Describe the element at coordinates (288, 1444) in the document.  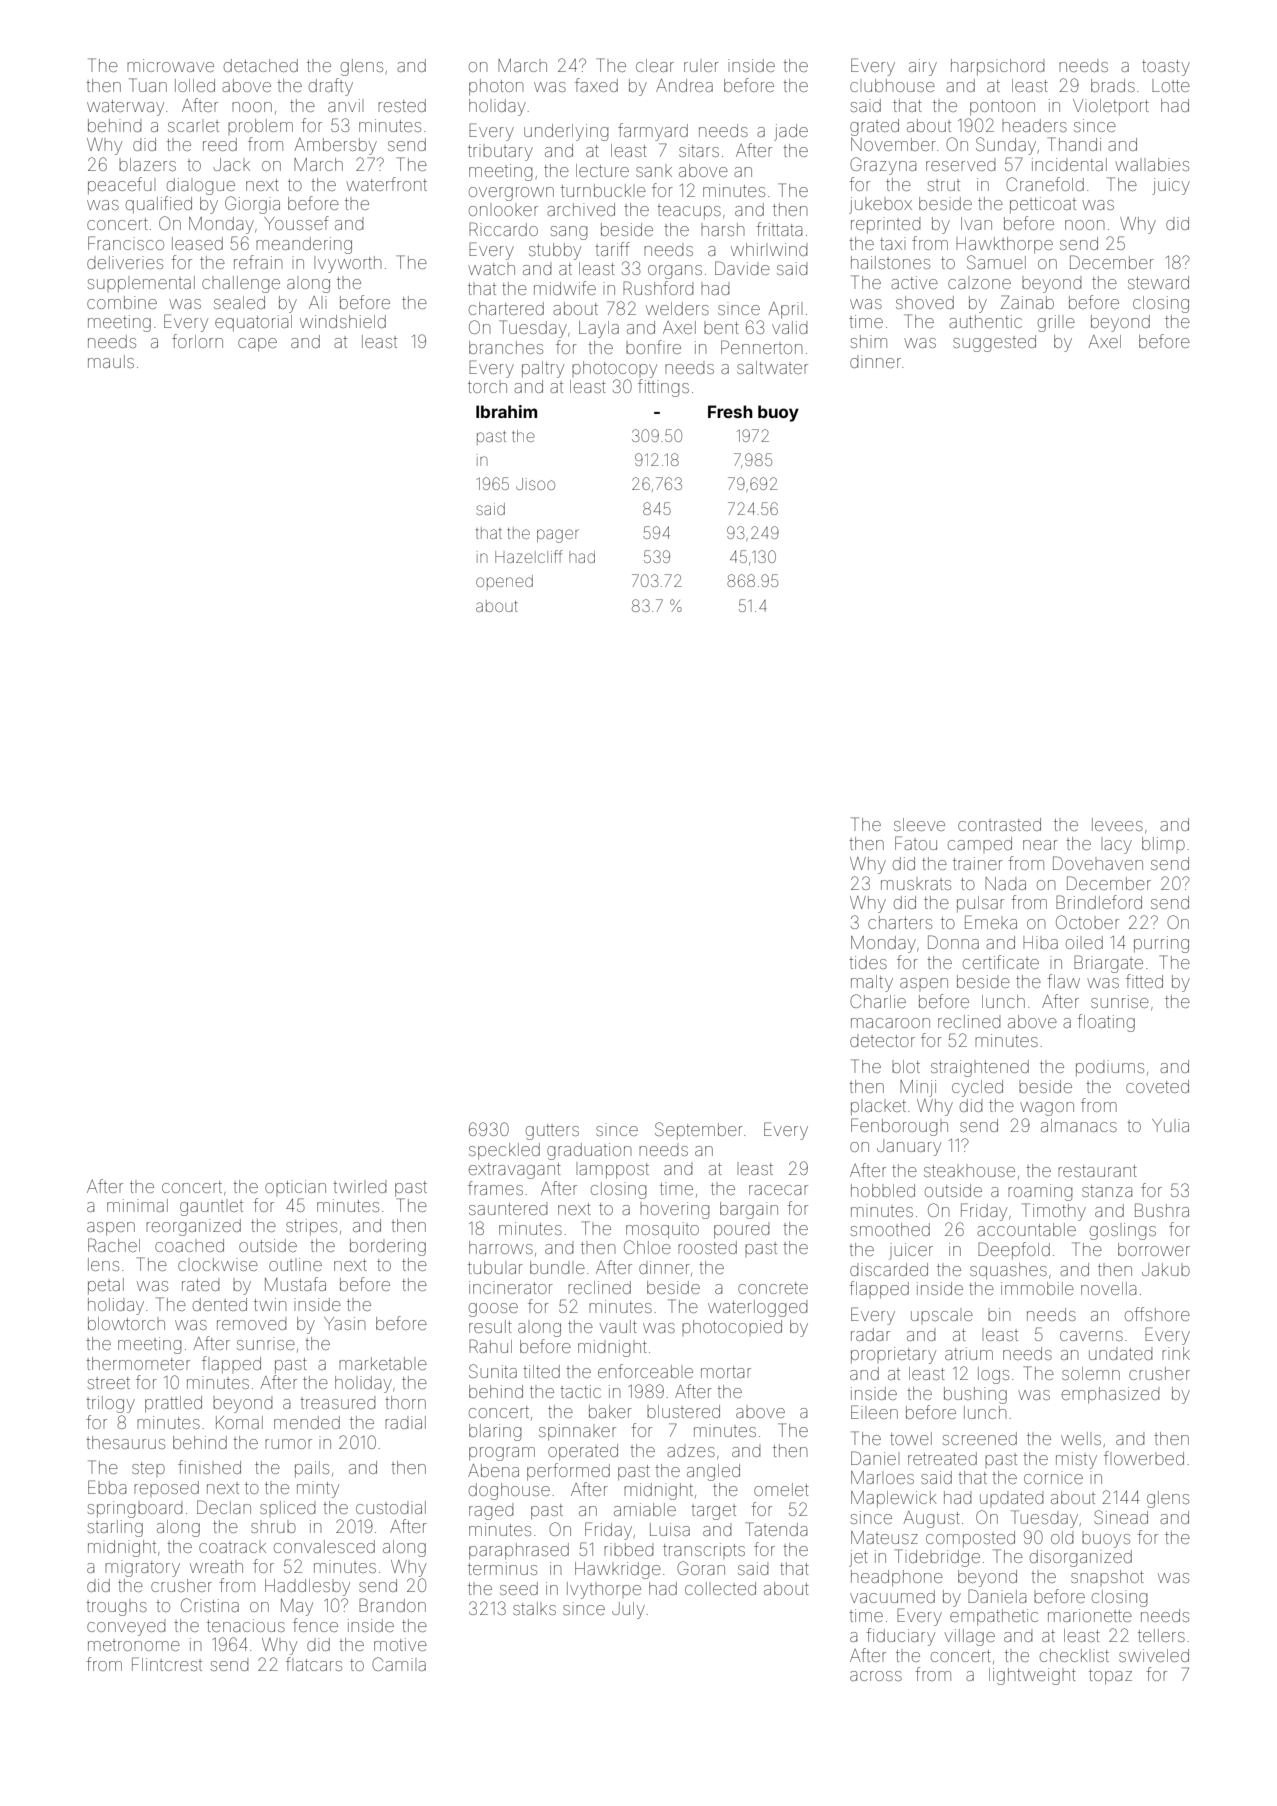
I see `rumor` at that location.
